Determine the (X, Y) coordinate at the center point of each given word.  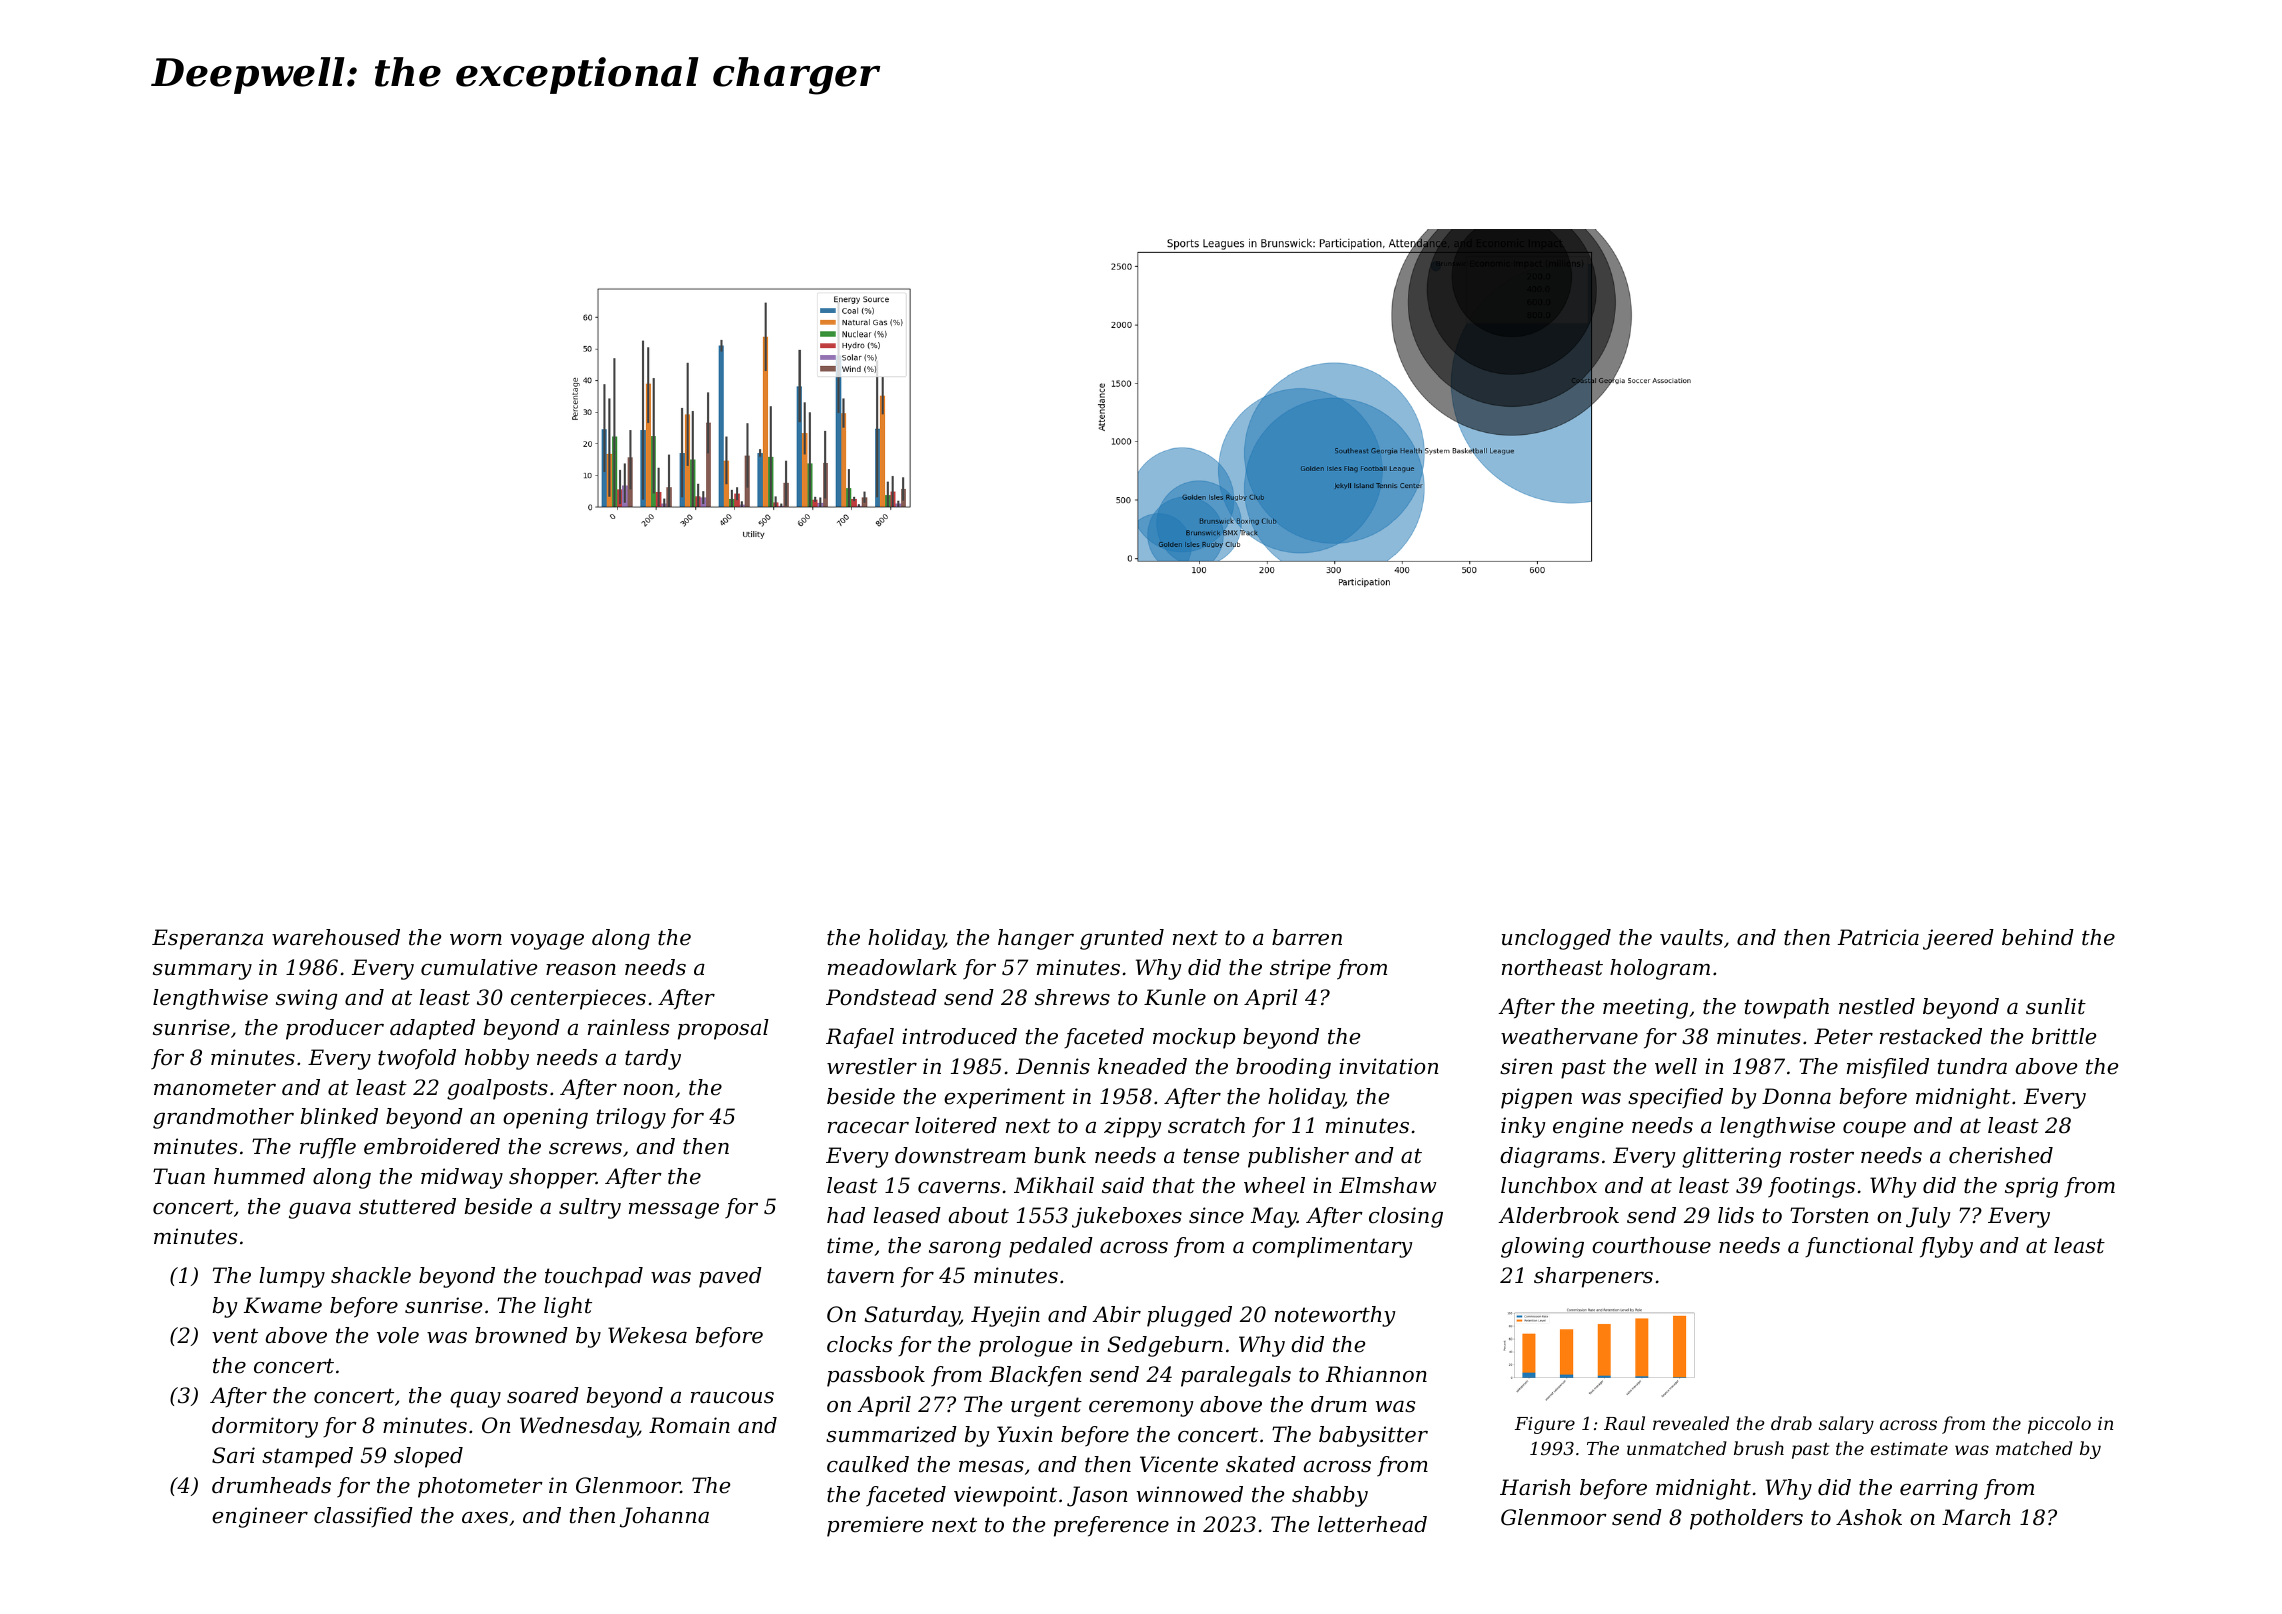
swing (307, 999)
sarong (965, 1250)
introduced (959, 1036)
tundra (1972, 1066)
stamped (307, 1457)
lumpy (292, 1277)
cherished (2001, 1155)
